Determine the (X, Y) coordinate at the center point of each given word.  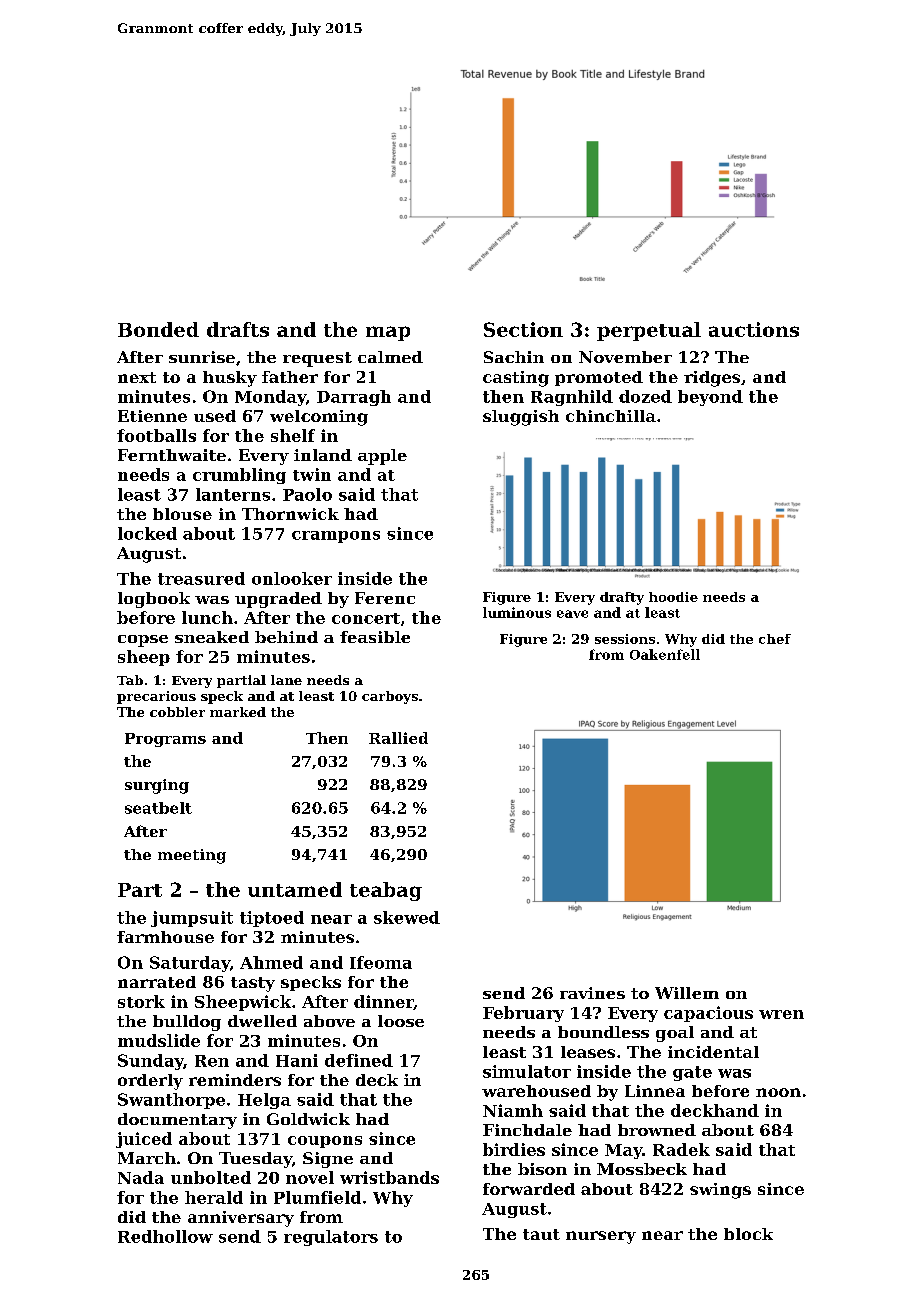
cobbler (177, 712)
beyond (710, 398)
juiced (144, 1140)
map (388, 333)
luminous (517, 612)
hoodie (673, 597)
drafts (238, 329)
